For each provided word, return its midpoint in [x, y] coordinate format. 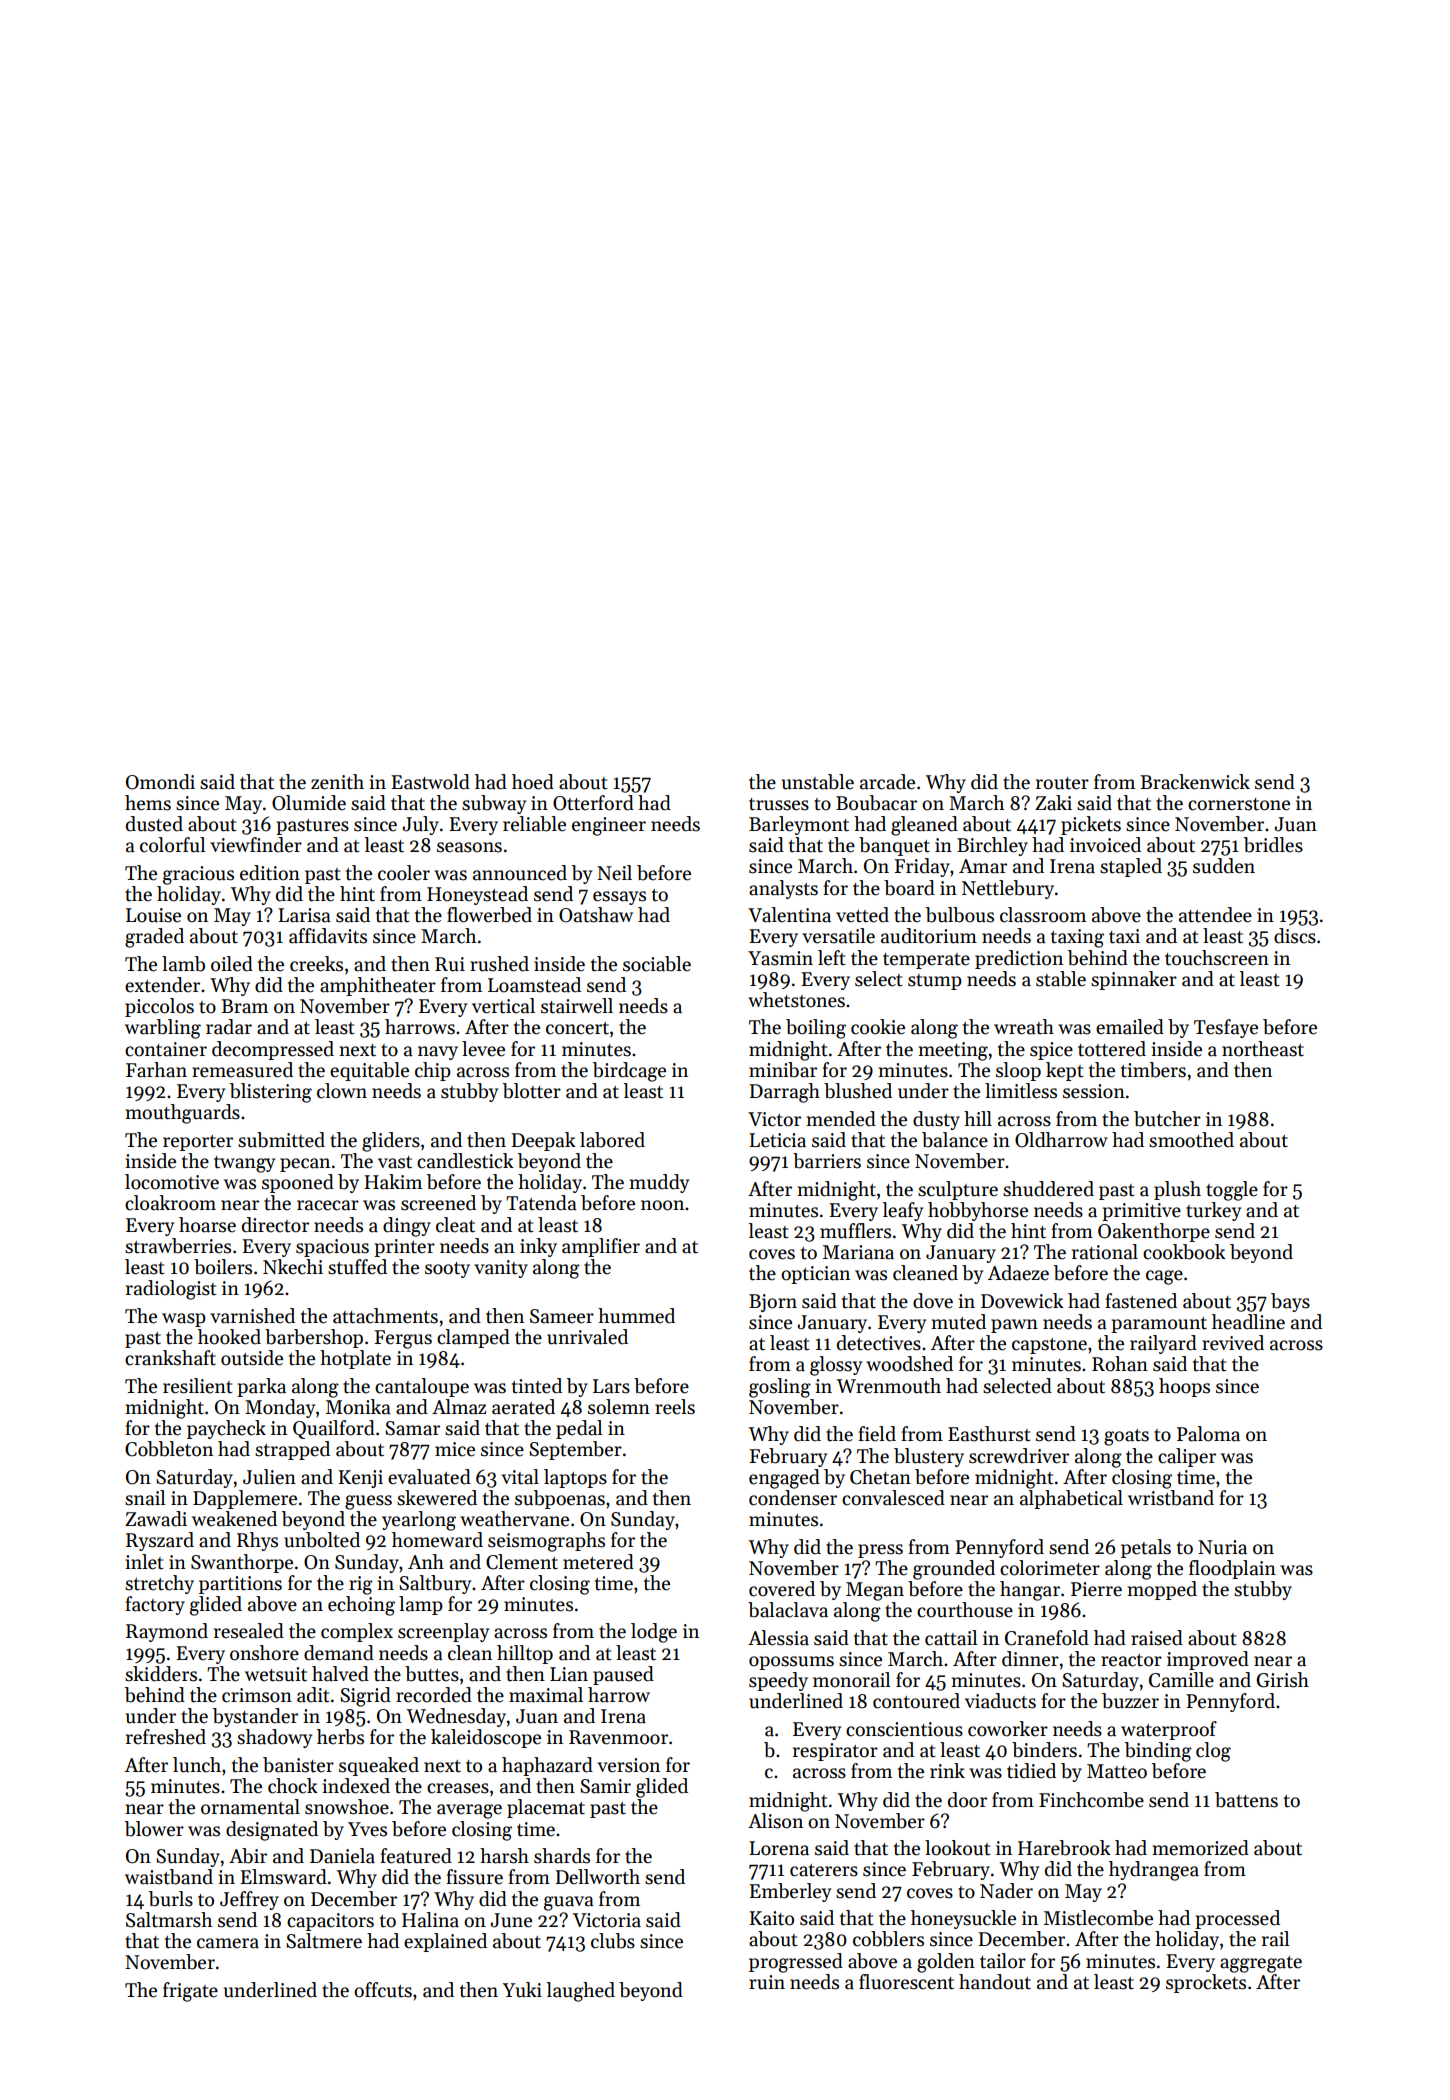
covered [782, 1589]
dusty [936, 1120]
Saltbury [435, 1584]
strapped [292, 1450]
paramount [1159, 1325]
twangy [244, 1164]
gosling [780, 1388]
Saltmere [324, 1941]
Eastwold [430, 782]
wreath [1024, 1027]
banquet [894, 846]
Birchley [992, 846]
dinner [1030, 1659]
